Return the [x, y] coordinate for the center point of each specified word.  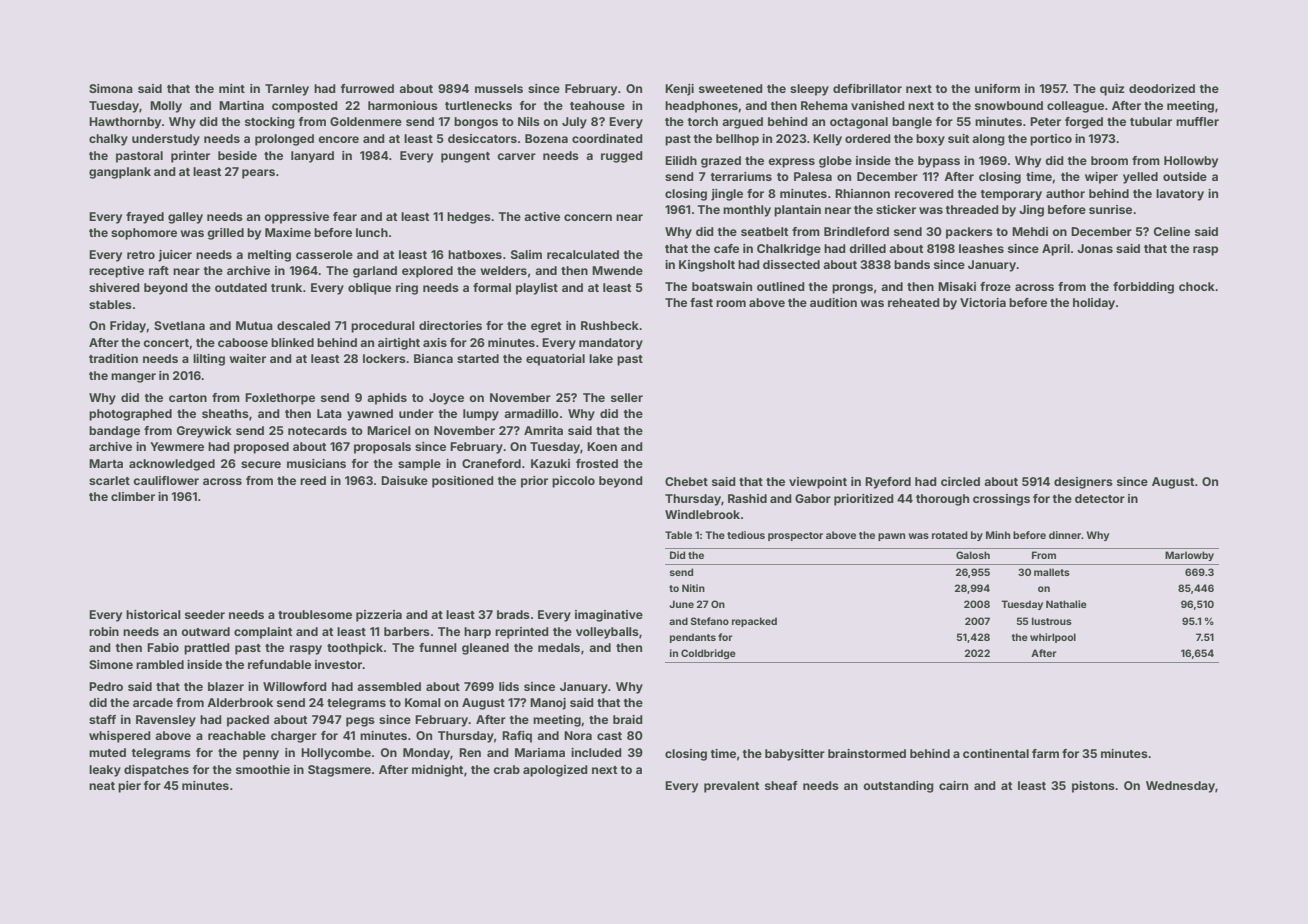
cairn [953, 785]
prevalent [731, 787]
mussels [499, 88]
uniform [997, 88]
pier [129, 787]
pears [258, 174]
